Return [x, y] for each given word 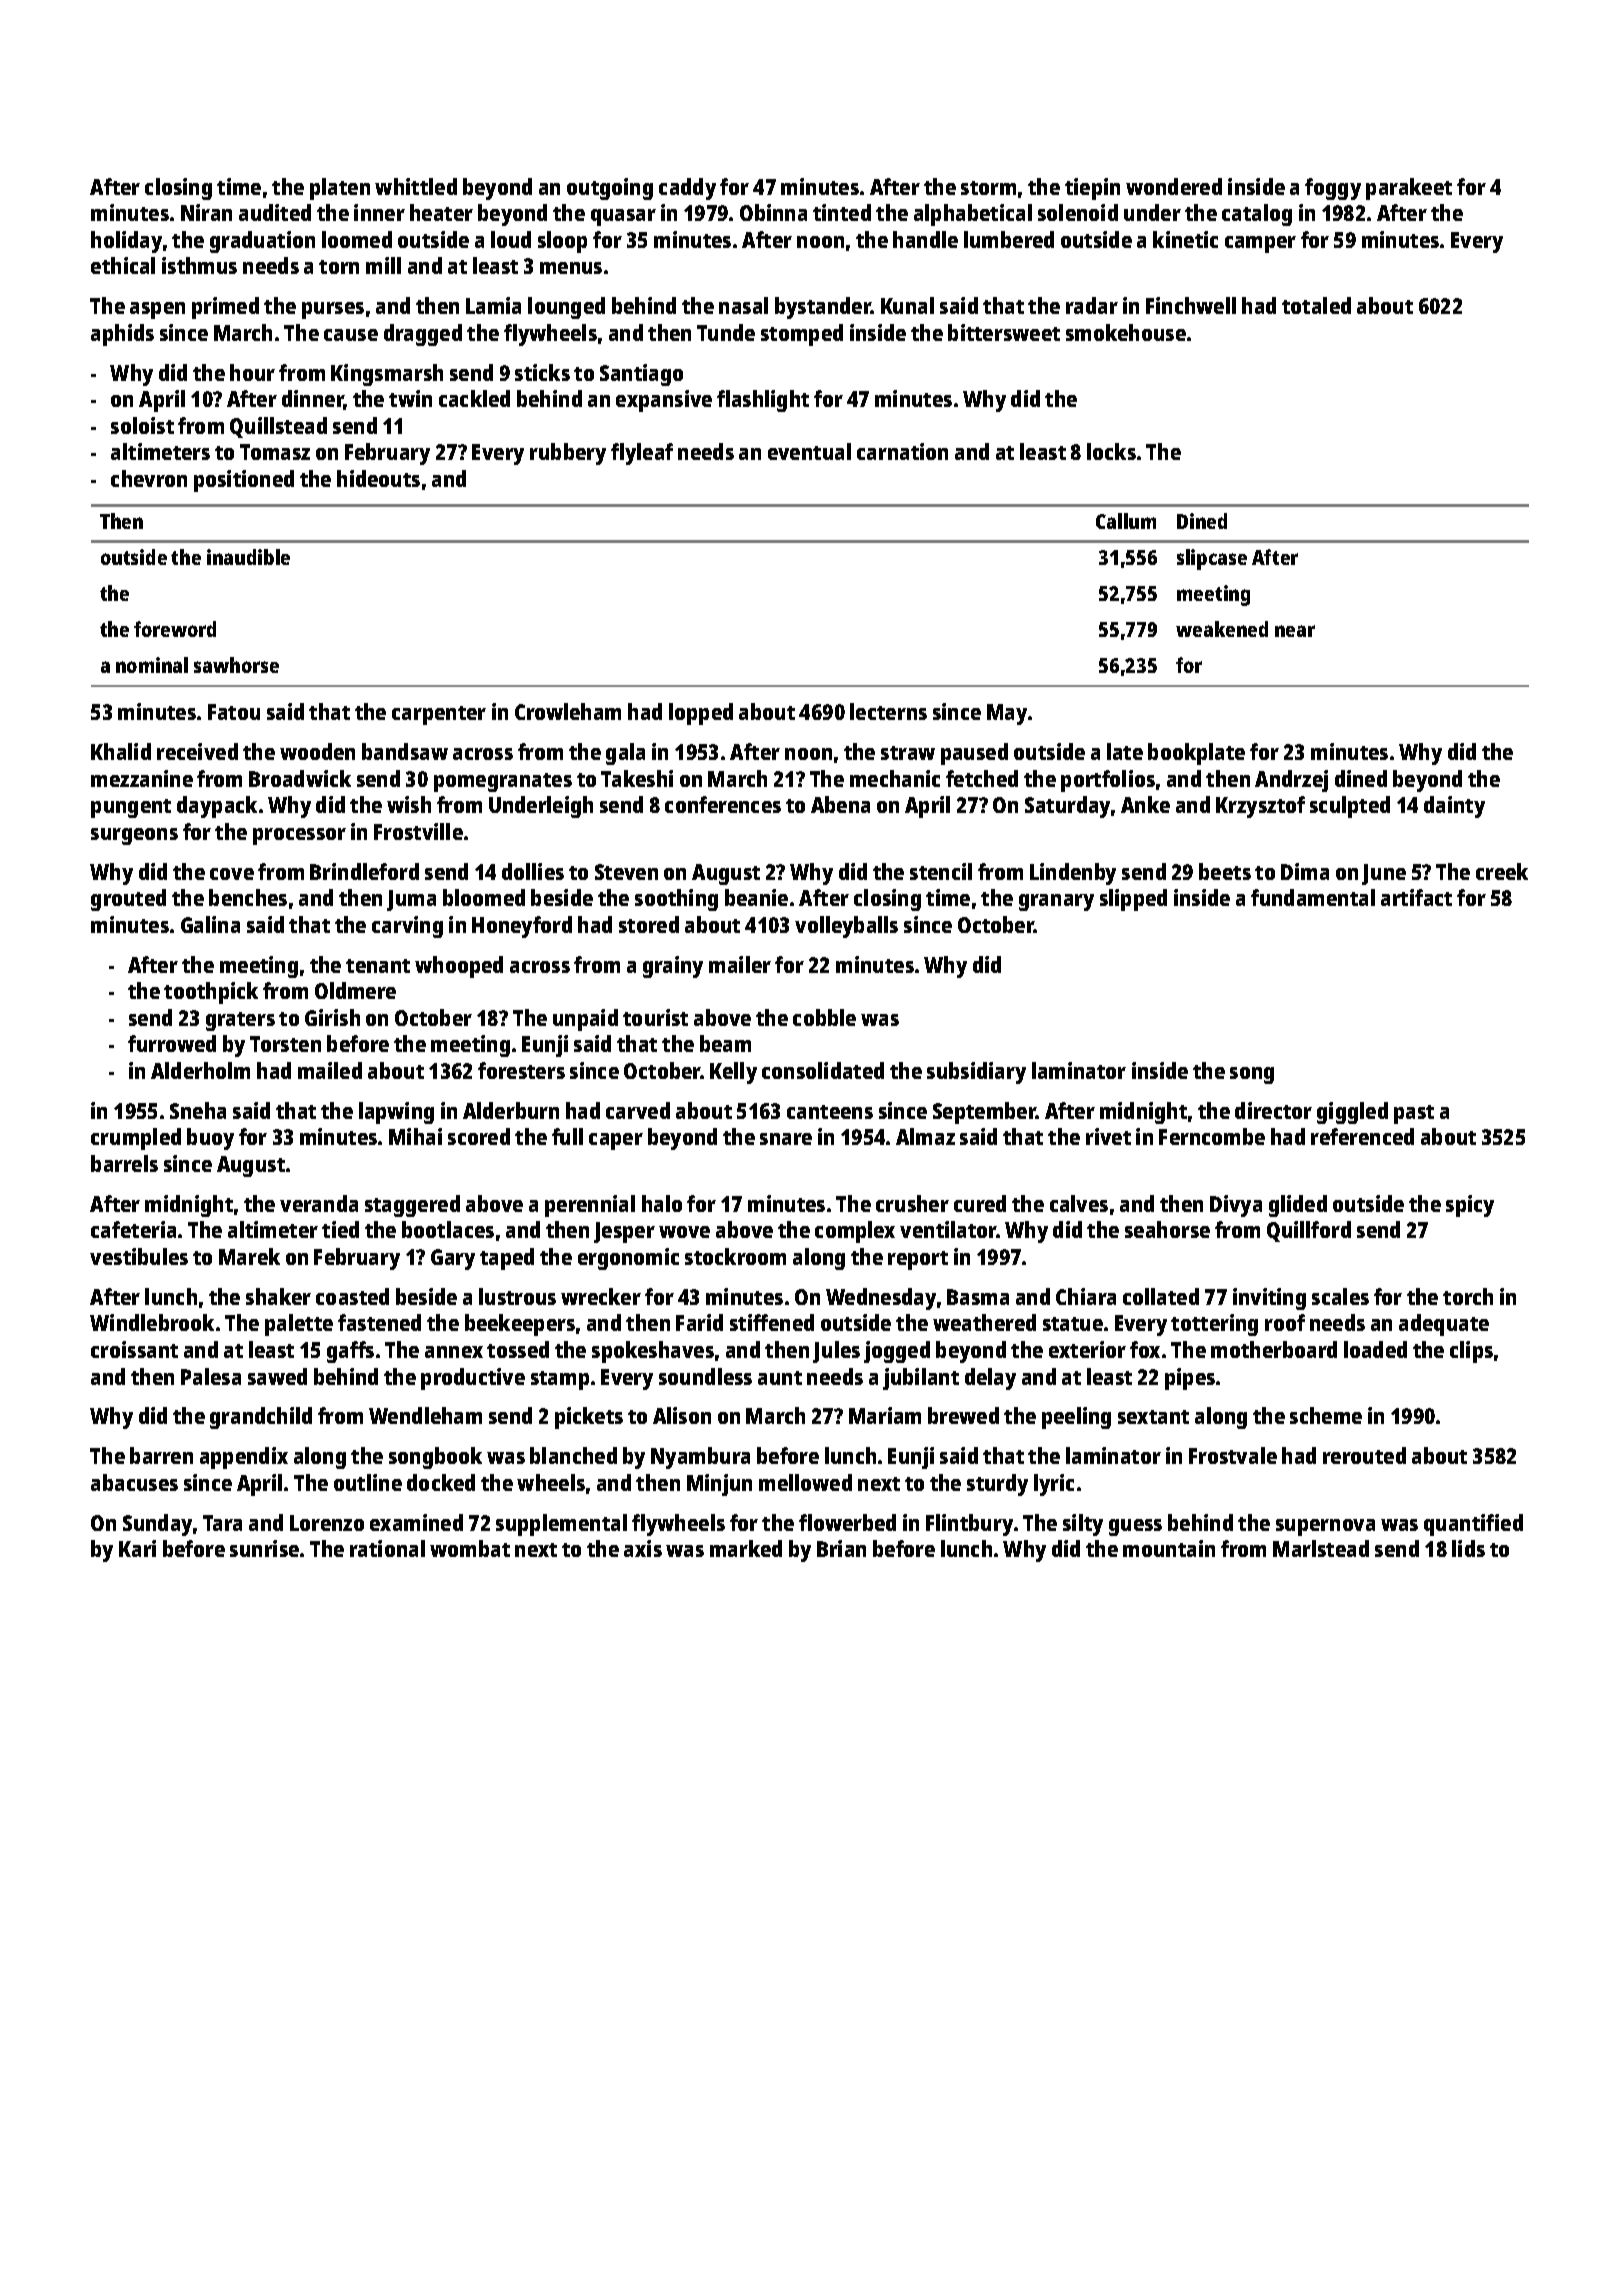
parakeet [1409, 189]
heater [441, 212]
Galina [210, 924]
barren [161, 1455]
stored [649, 924]
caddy [687, 189]
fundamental [1313, 897]
